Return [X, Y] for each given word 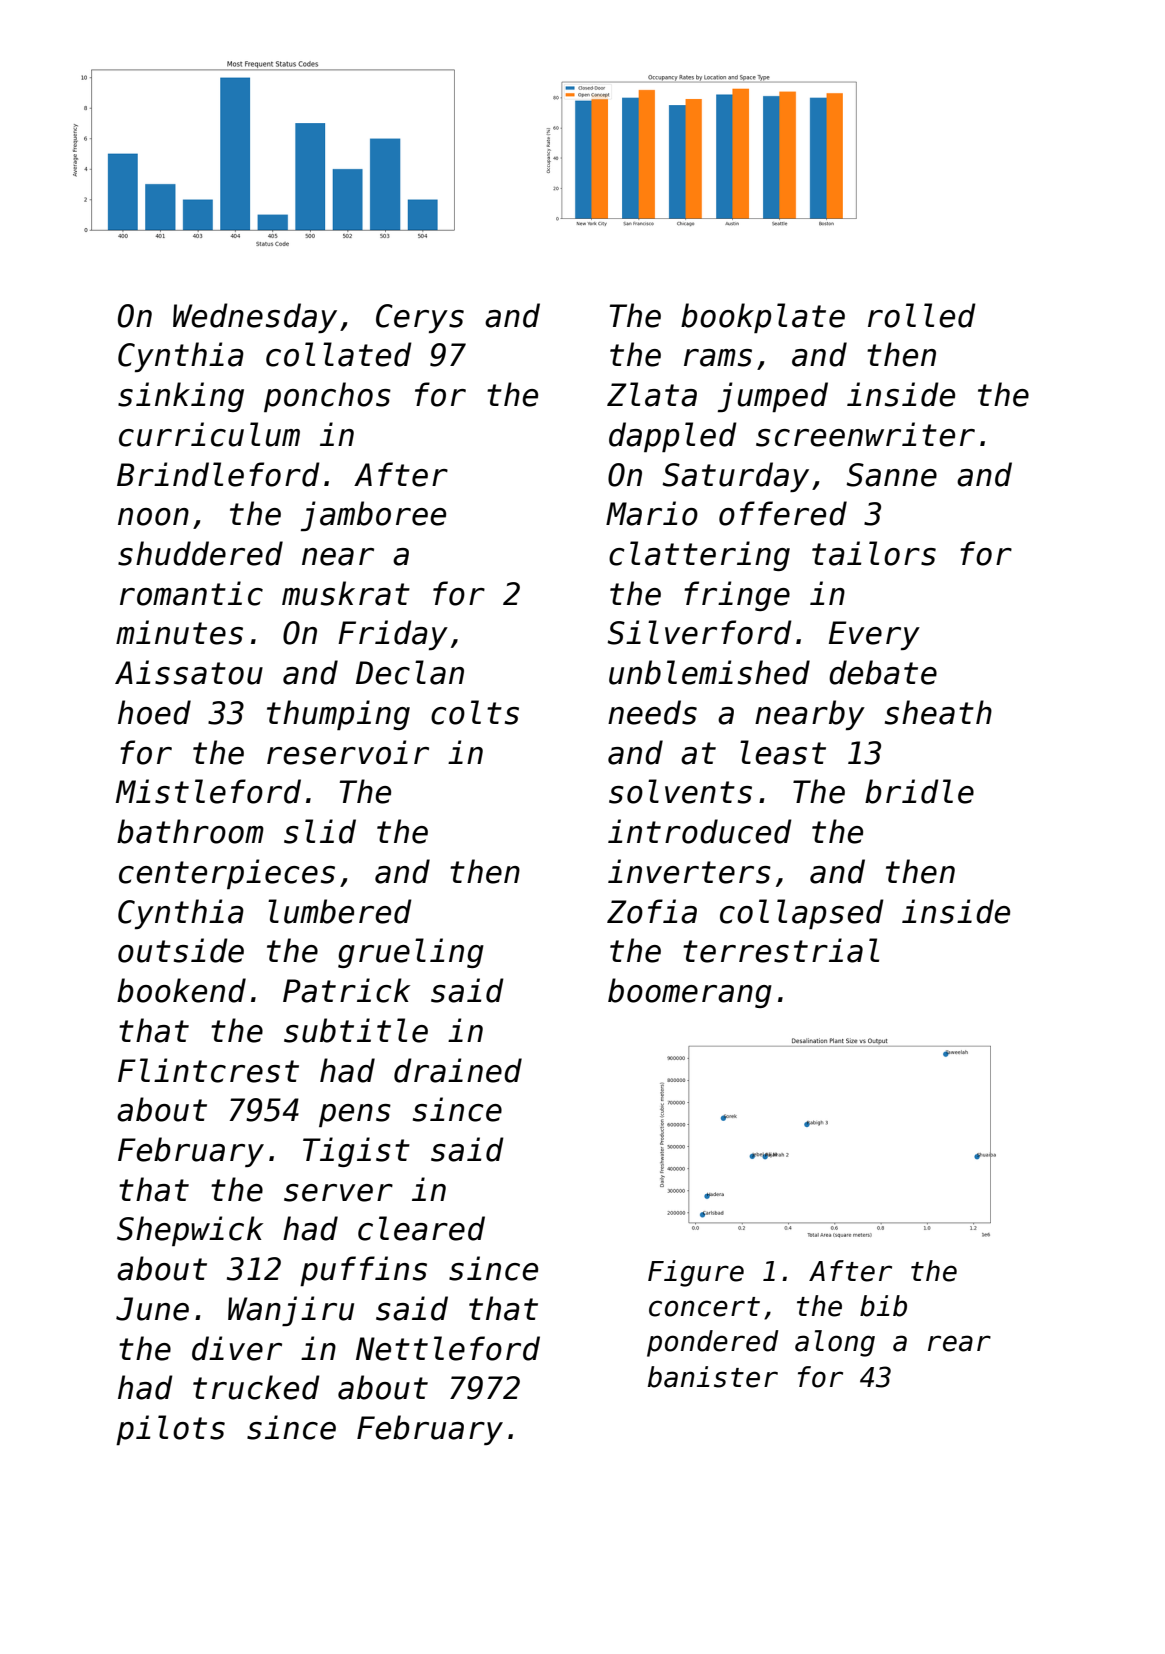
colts [475, 712]
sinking [181, 397]
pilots [170, 1430]
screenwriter [865, 434]
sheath [938, 712]
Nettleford [448, 1348]
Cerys [420, 318]
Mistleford [208, 791]
